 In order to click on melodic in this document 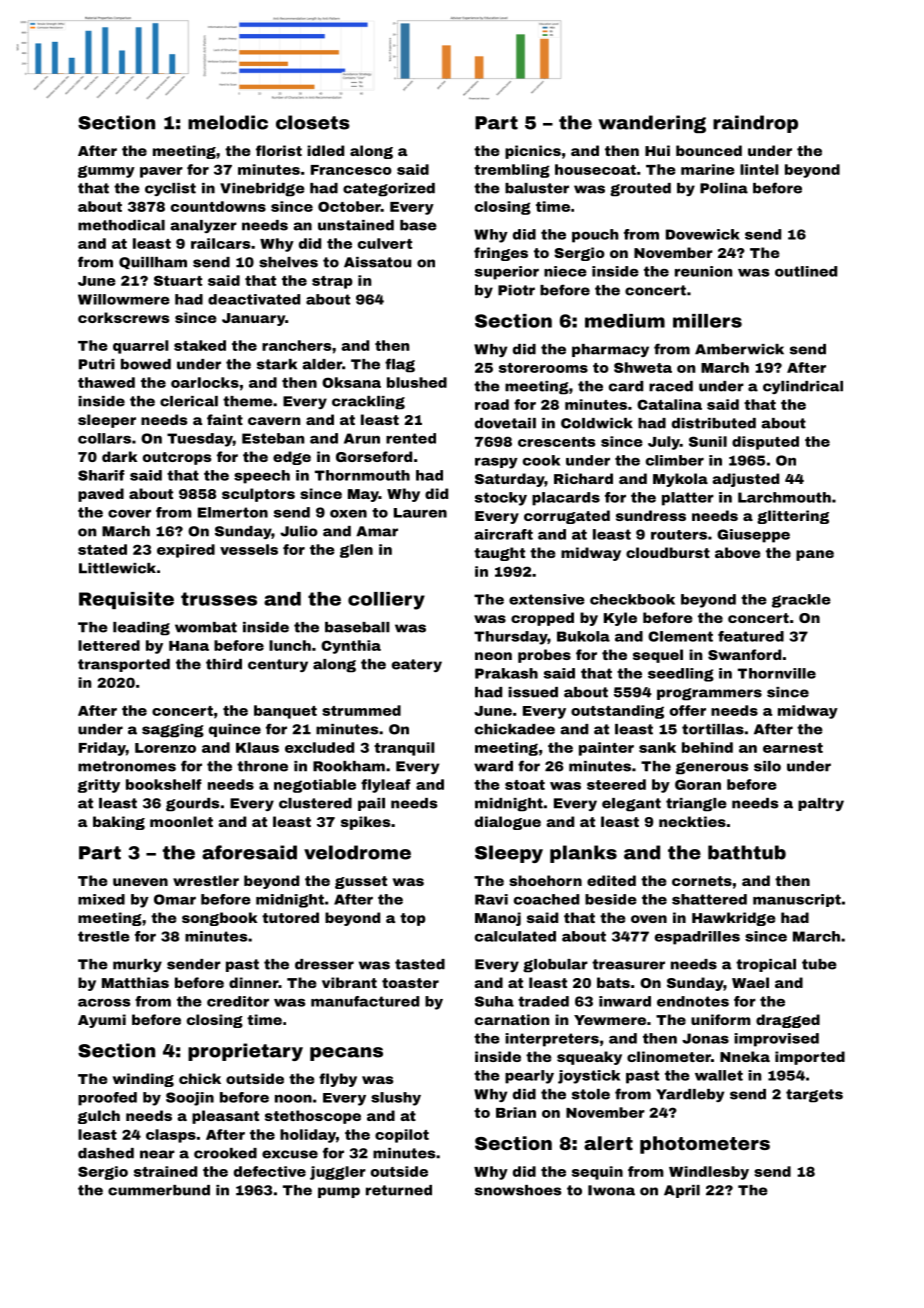, I will do `click(228, 122)`.
